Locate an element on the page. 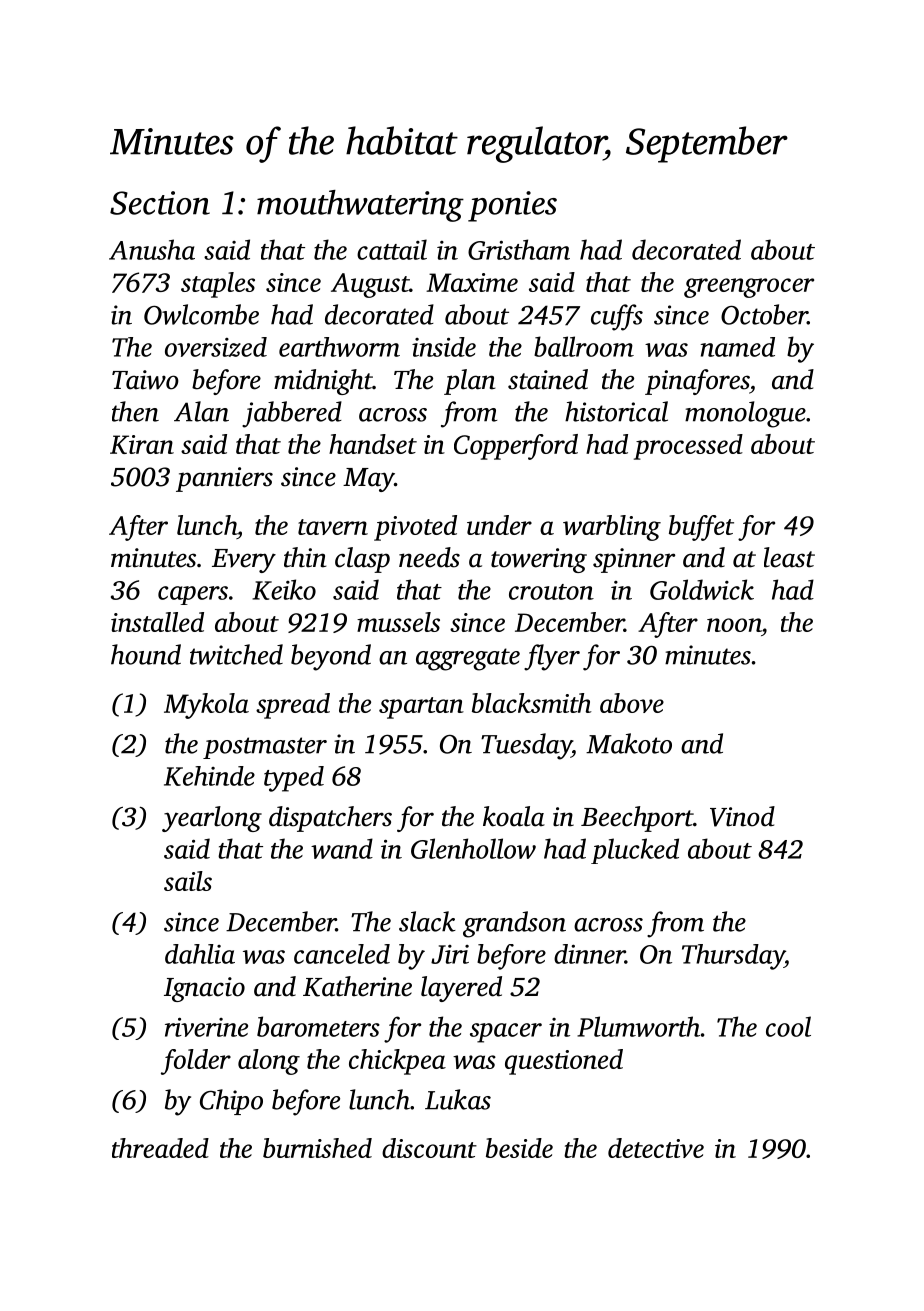  sails is located at coordinates (188, 881).
